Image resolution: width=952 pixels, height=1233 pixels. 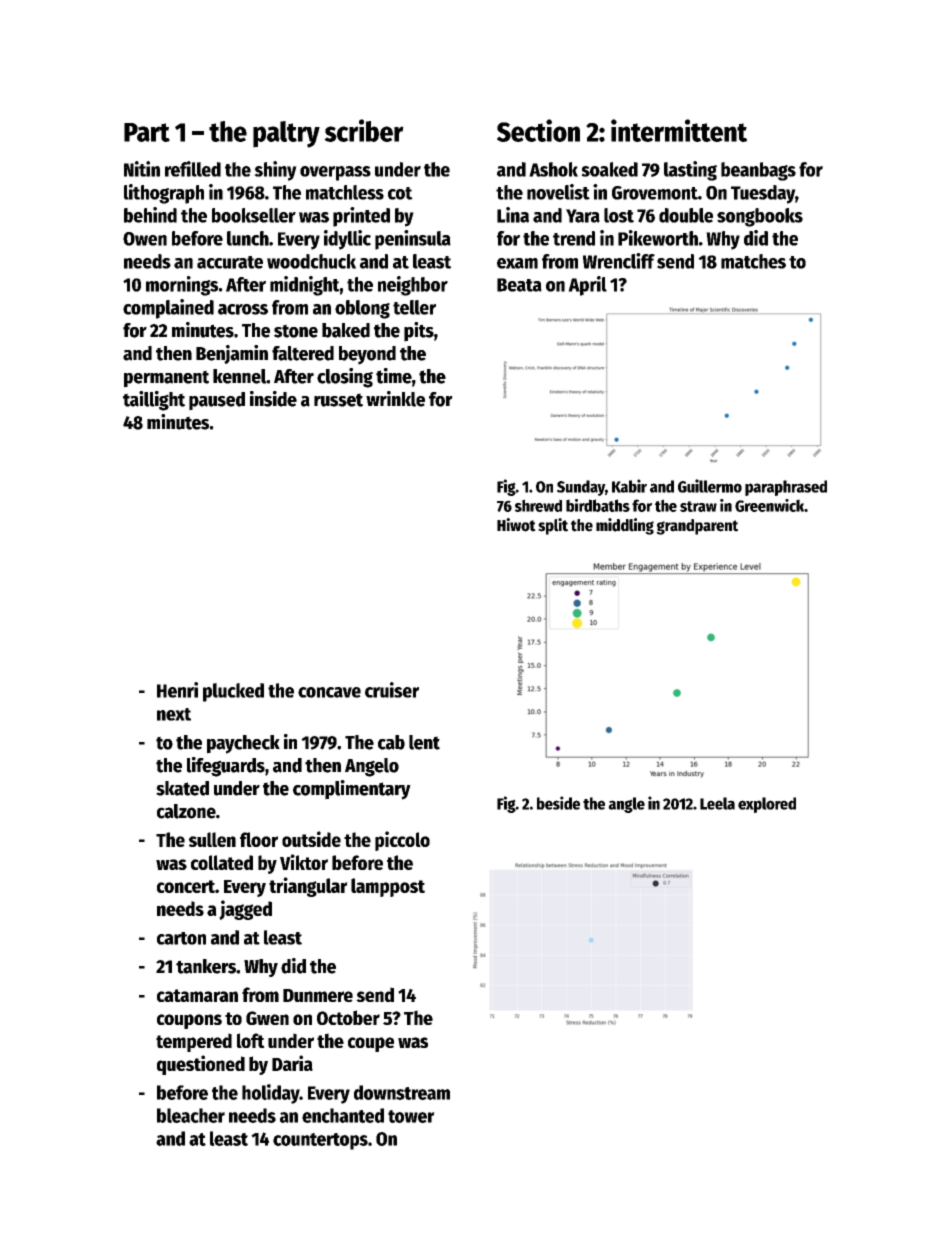 I want to click on complimentary, so click(x=352, y=790).
